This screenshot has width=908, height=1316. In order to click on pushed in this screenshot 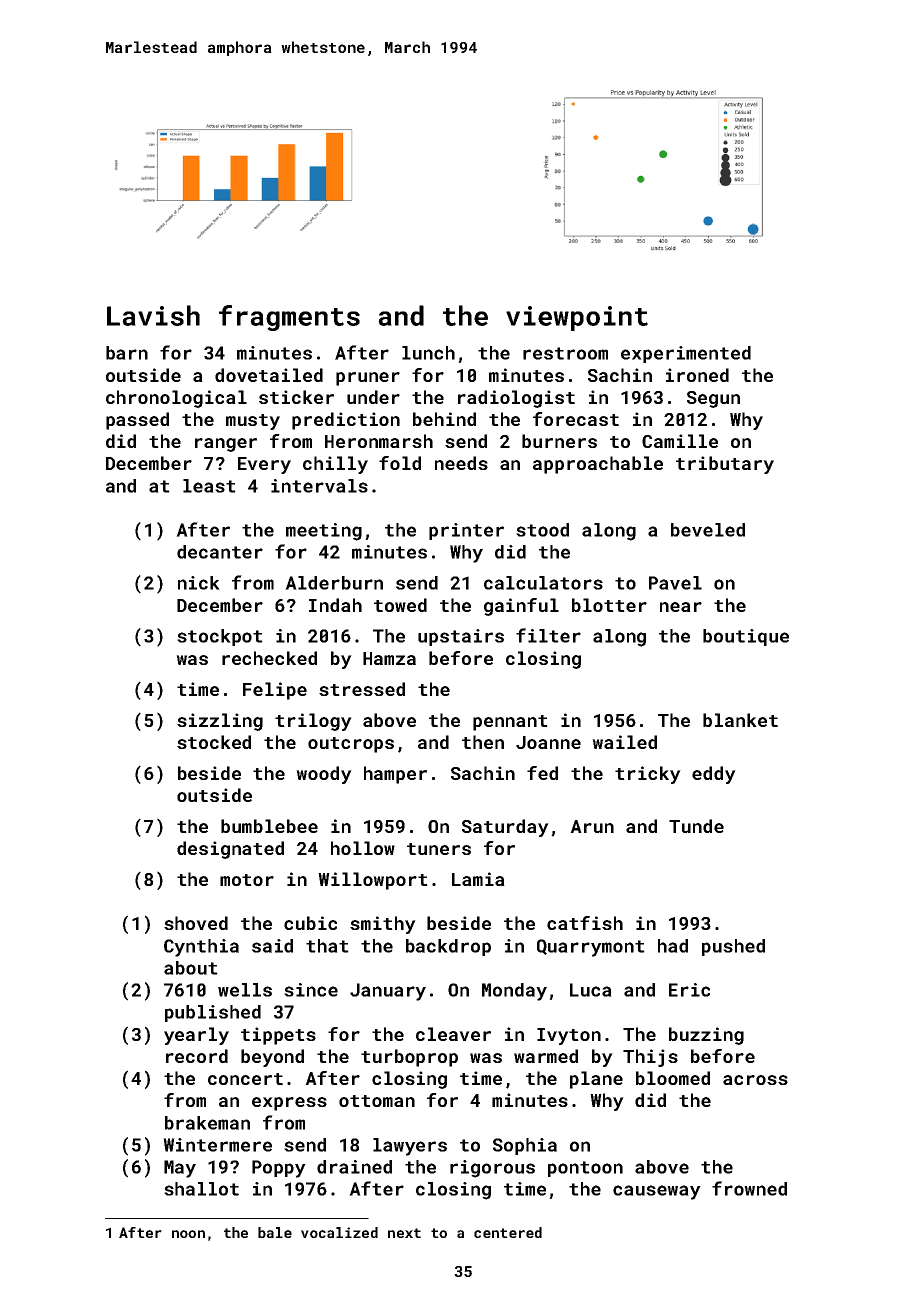, I will do `click(733, 947)`.
